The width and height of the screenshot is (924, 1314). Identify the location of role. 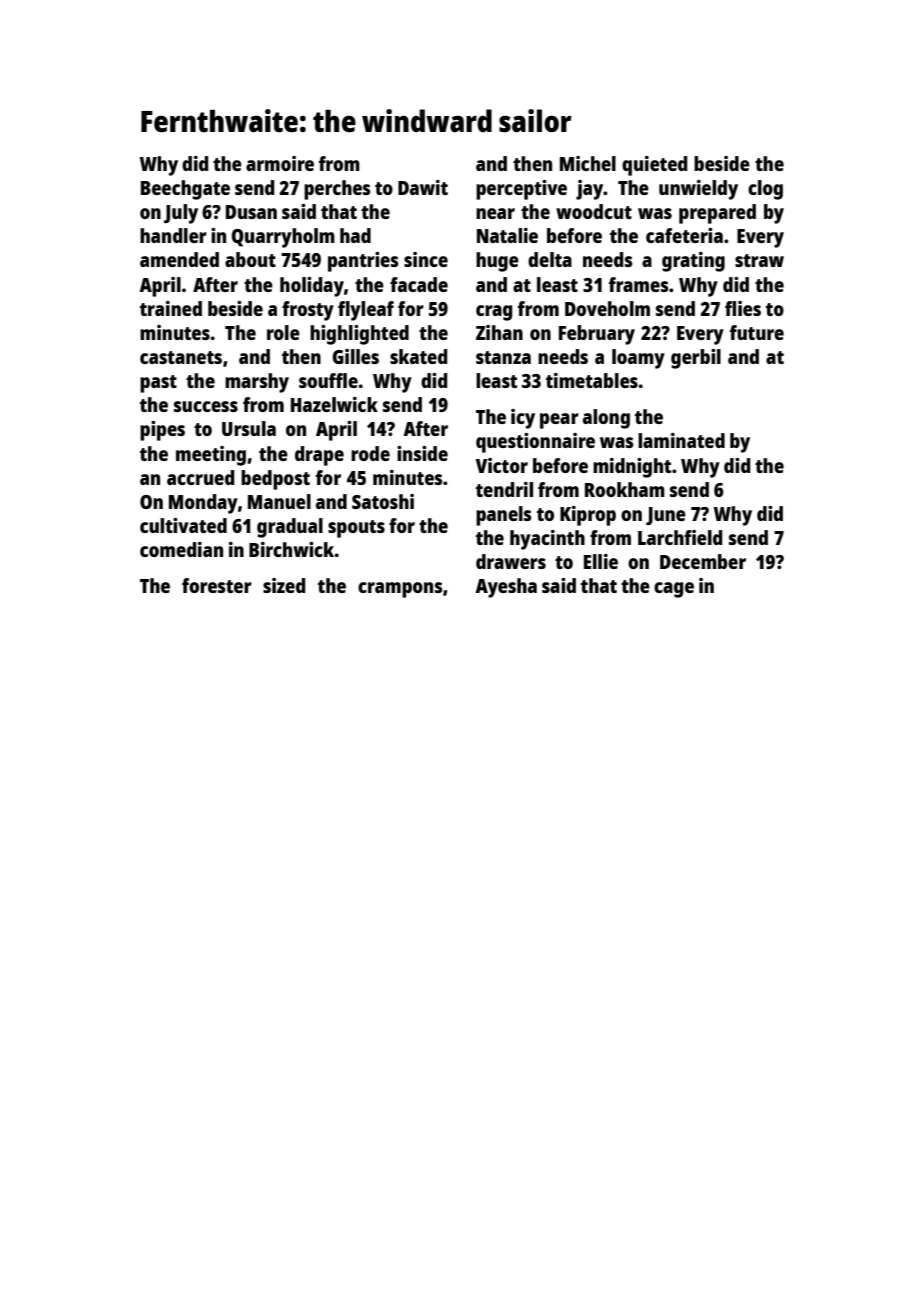
(283, 332).
